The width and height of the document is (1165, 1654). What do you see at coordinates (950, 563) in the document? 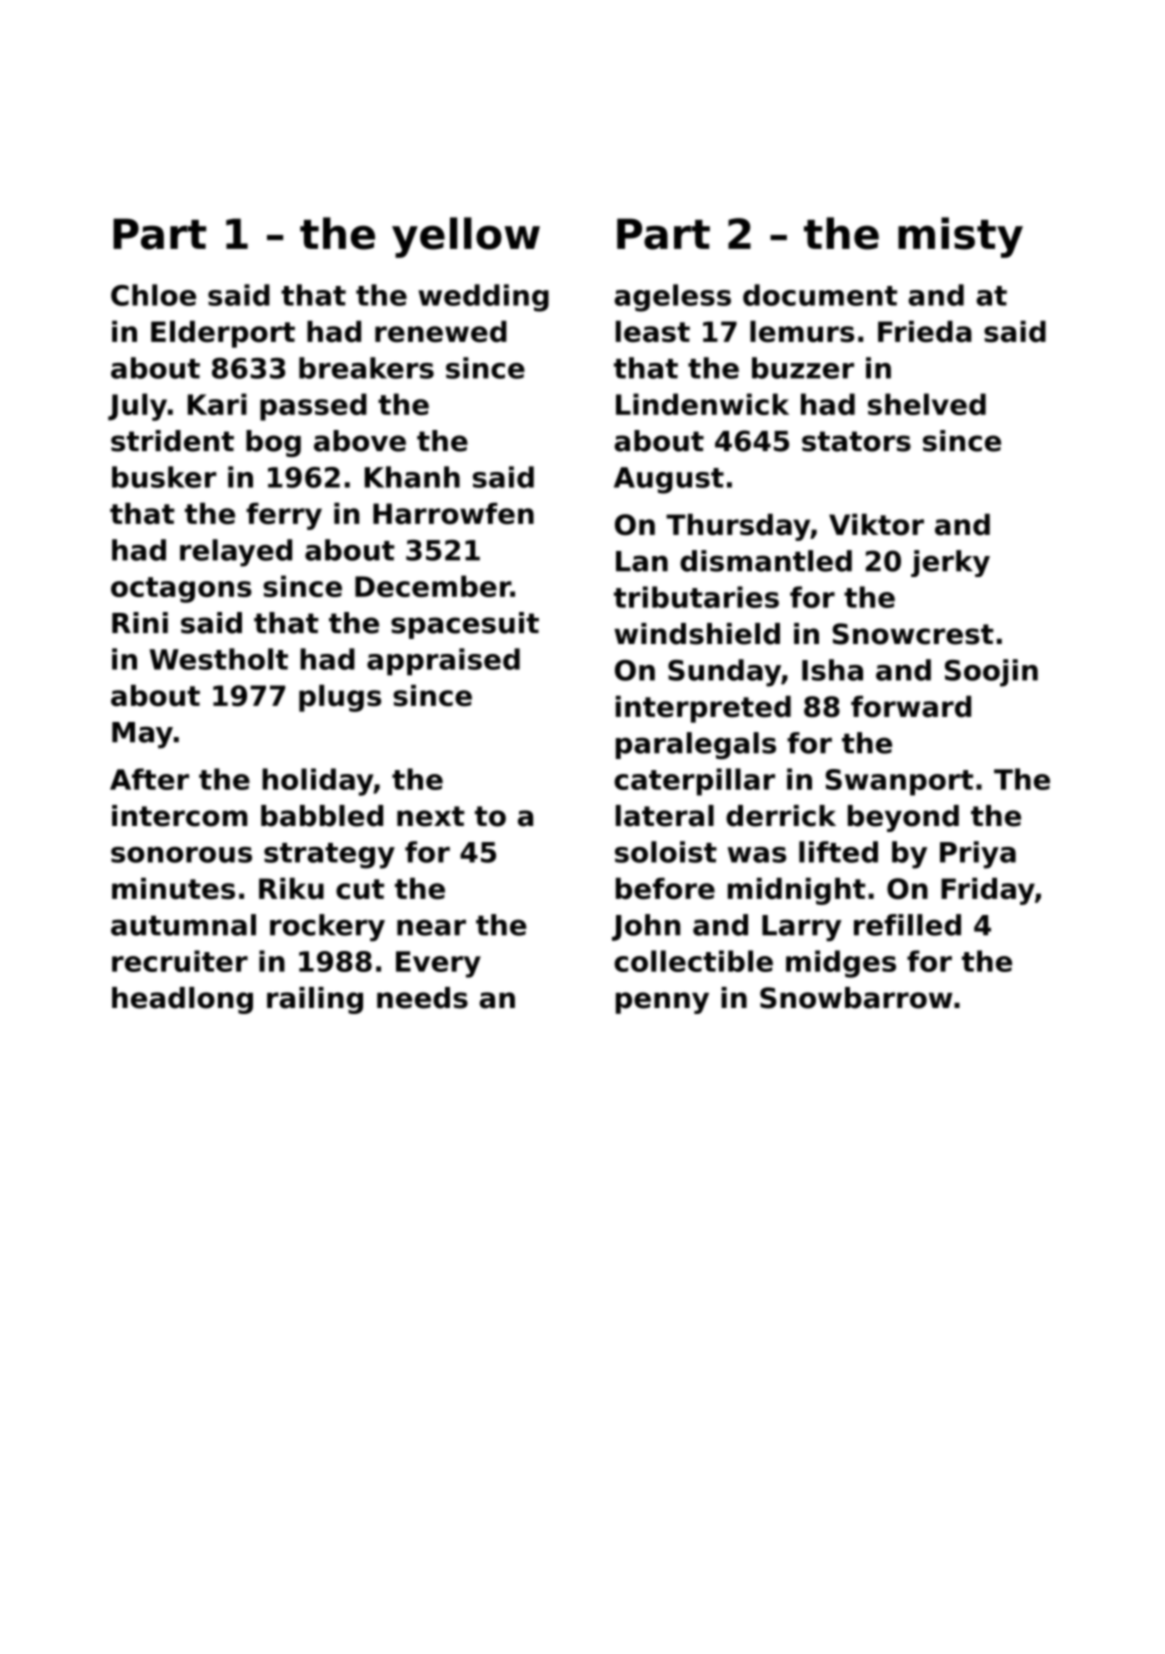
I see `jerky` at bounding box center [950, 563].
